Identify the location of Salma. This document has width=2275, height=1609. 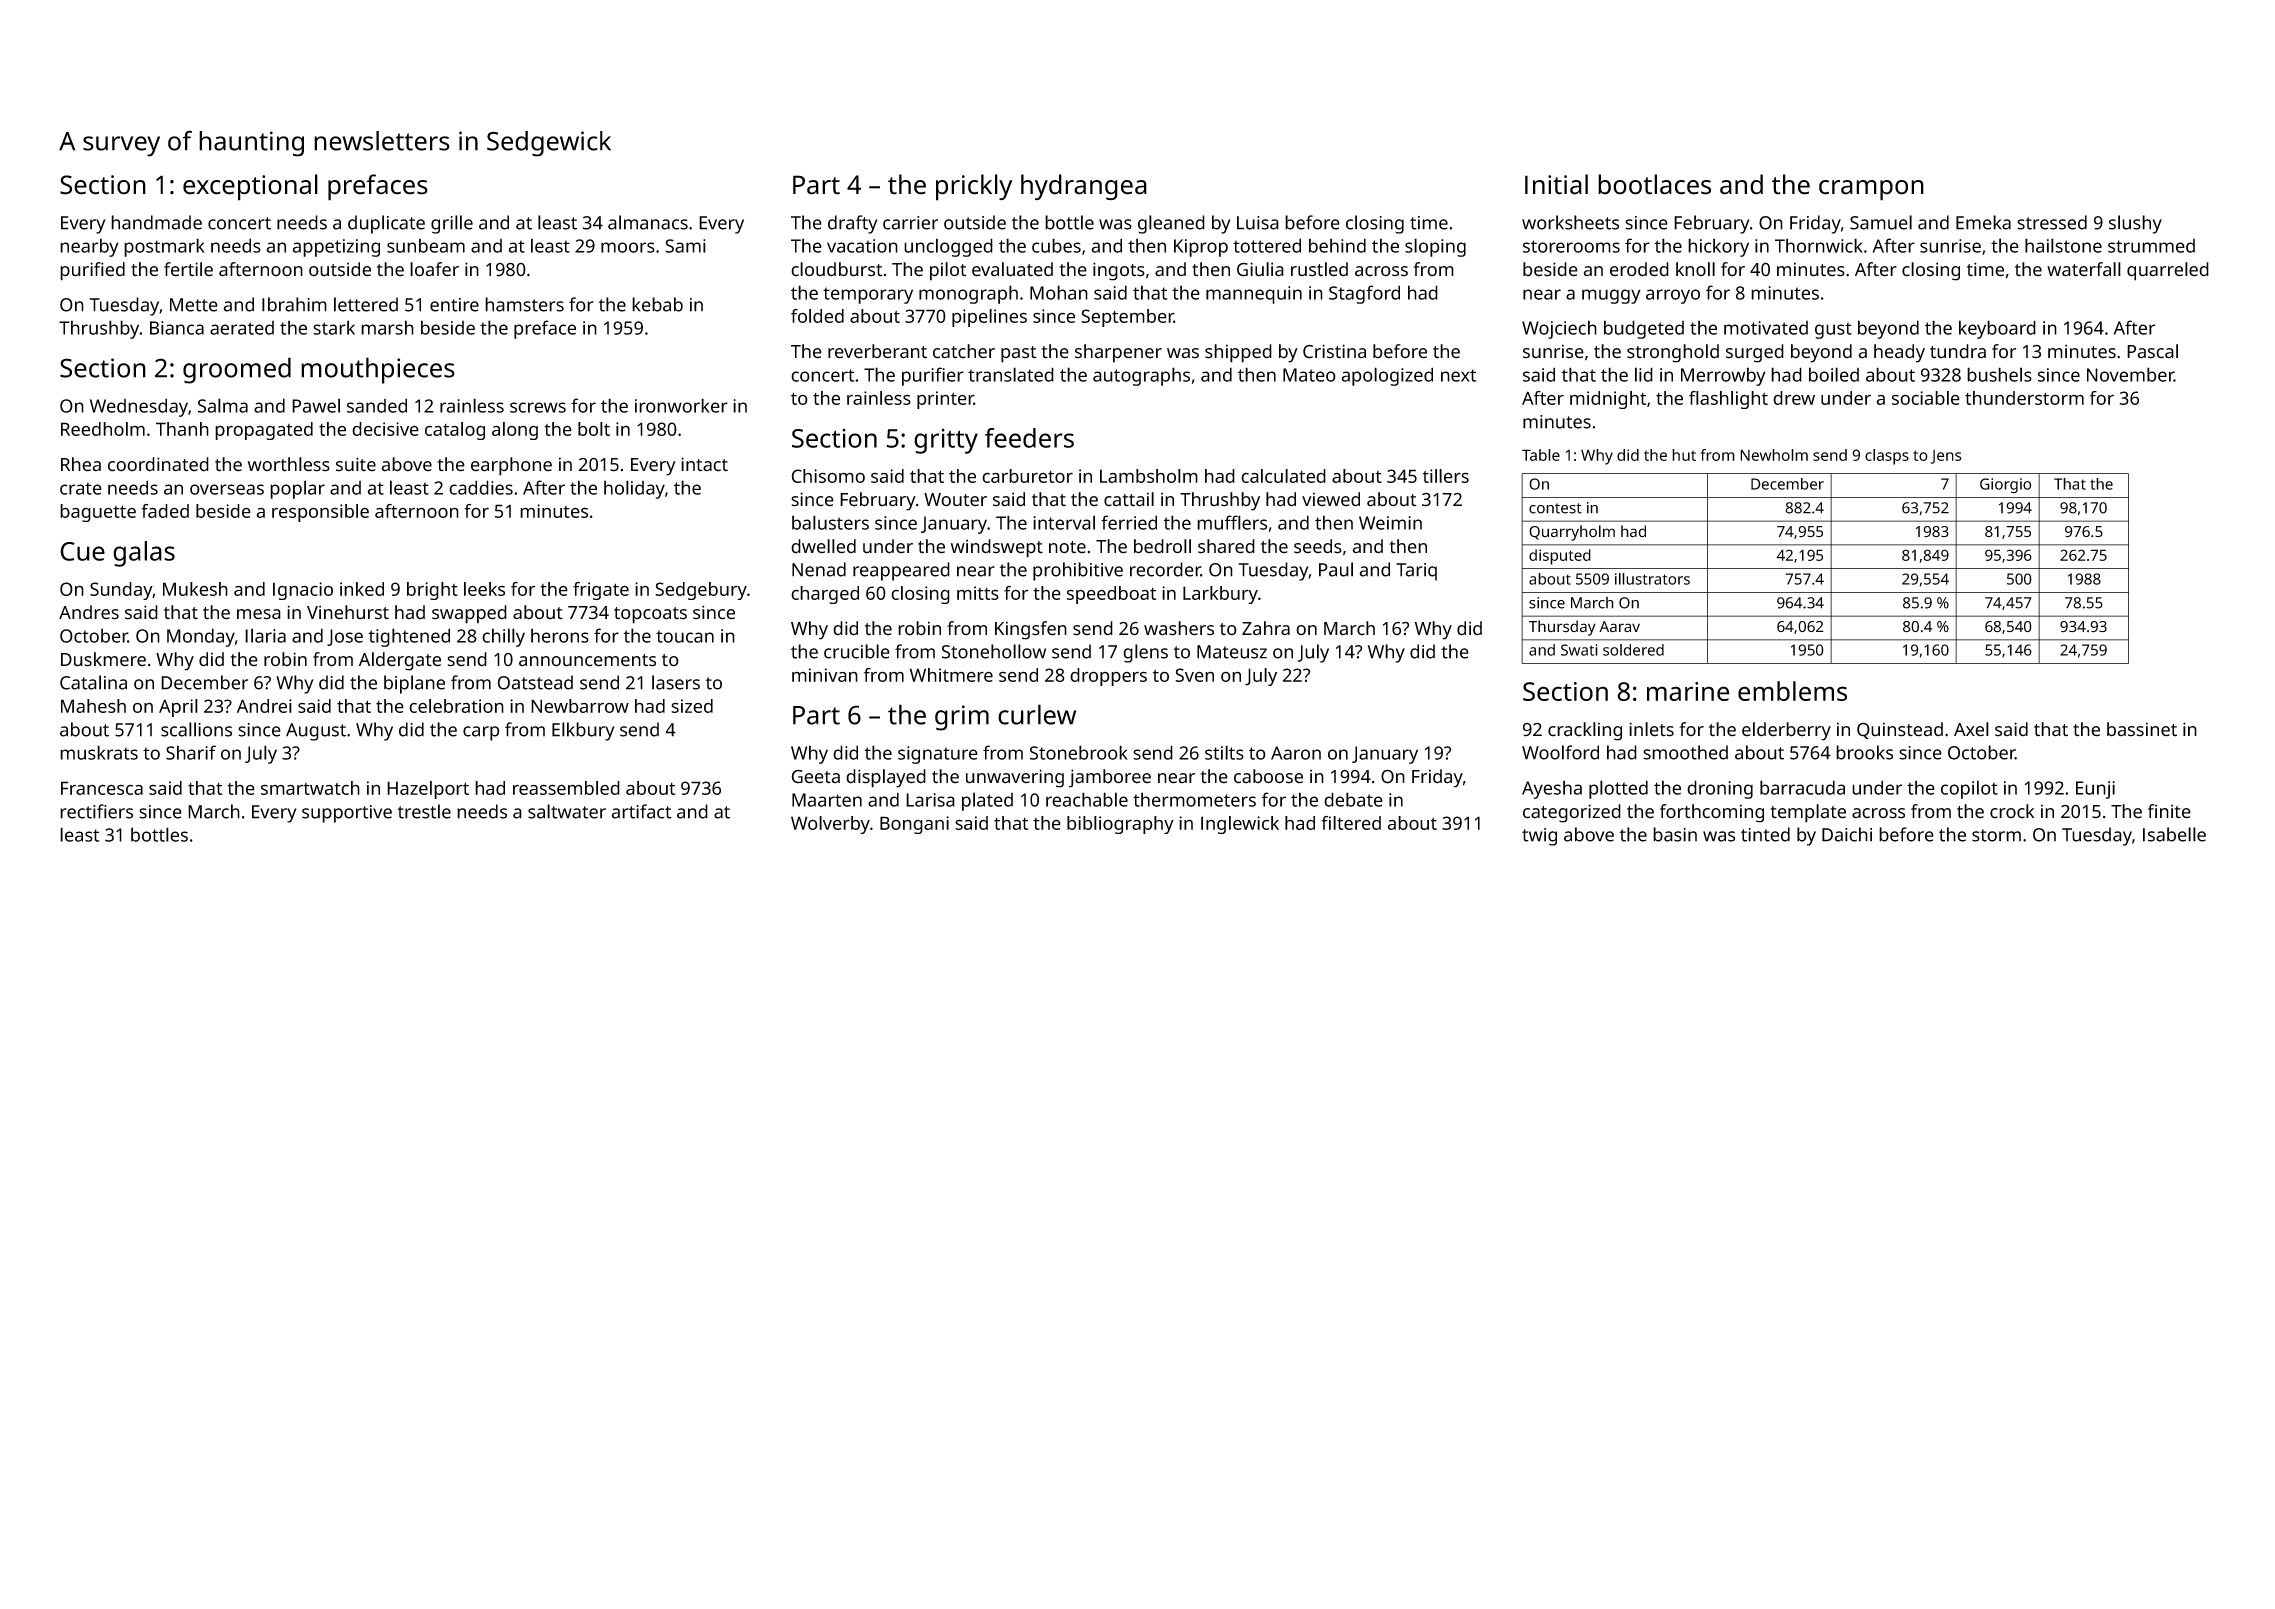
(223, 405).
